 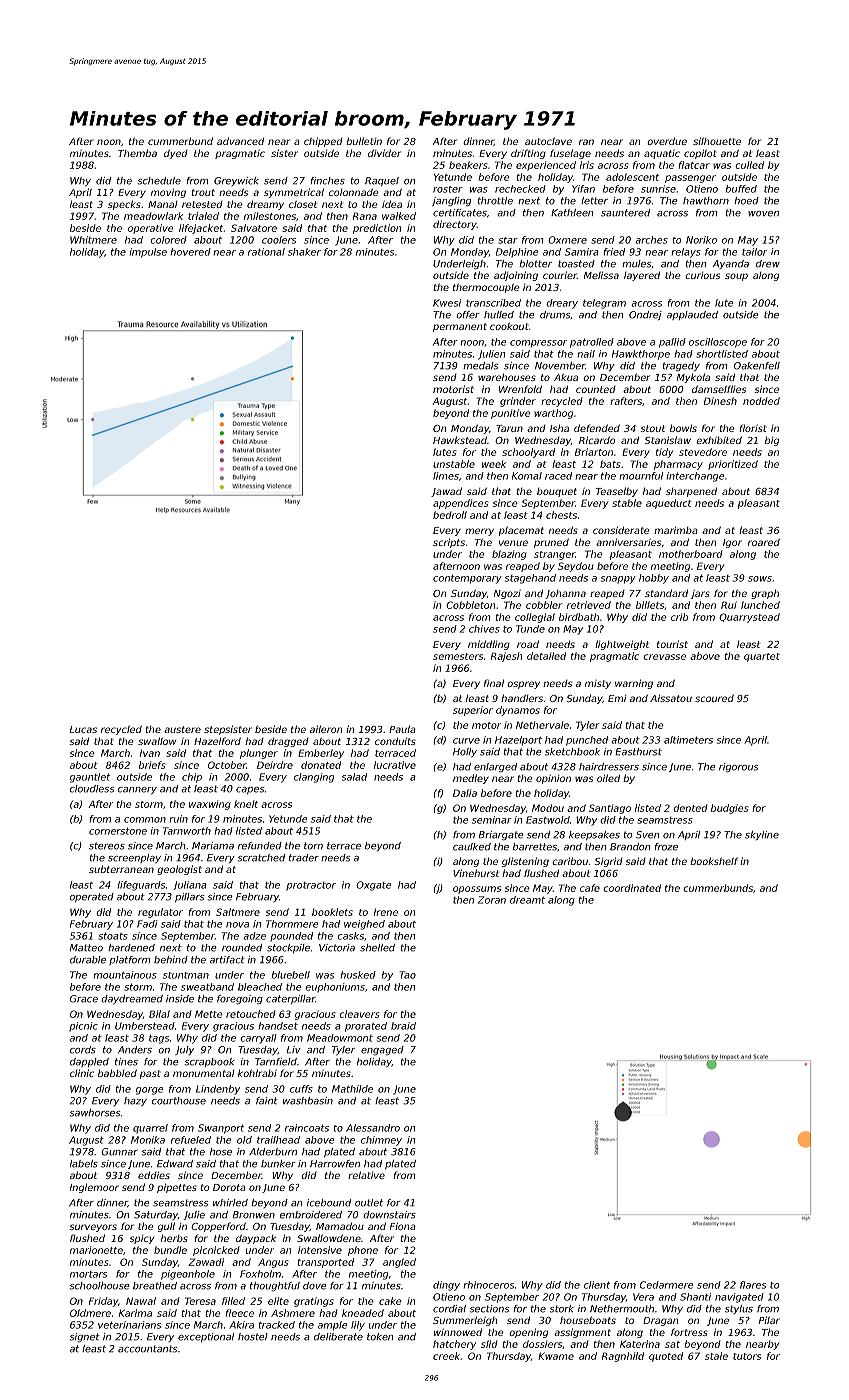 I want to click on braid, so click(x=403, y=1026).
